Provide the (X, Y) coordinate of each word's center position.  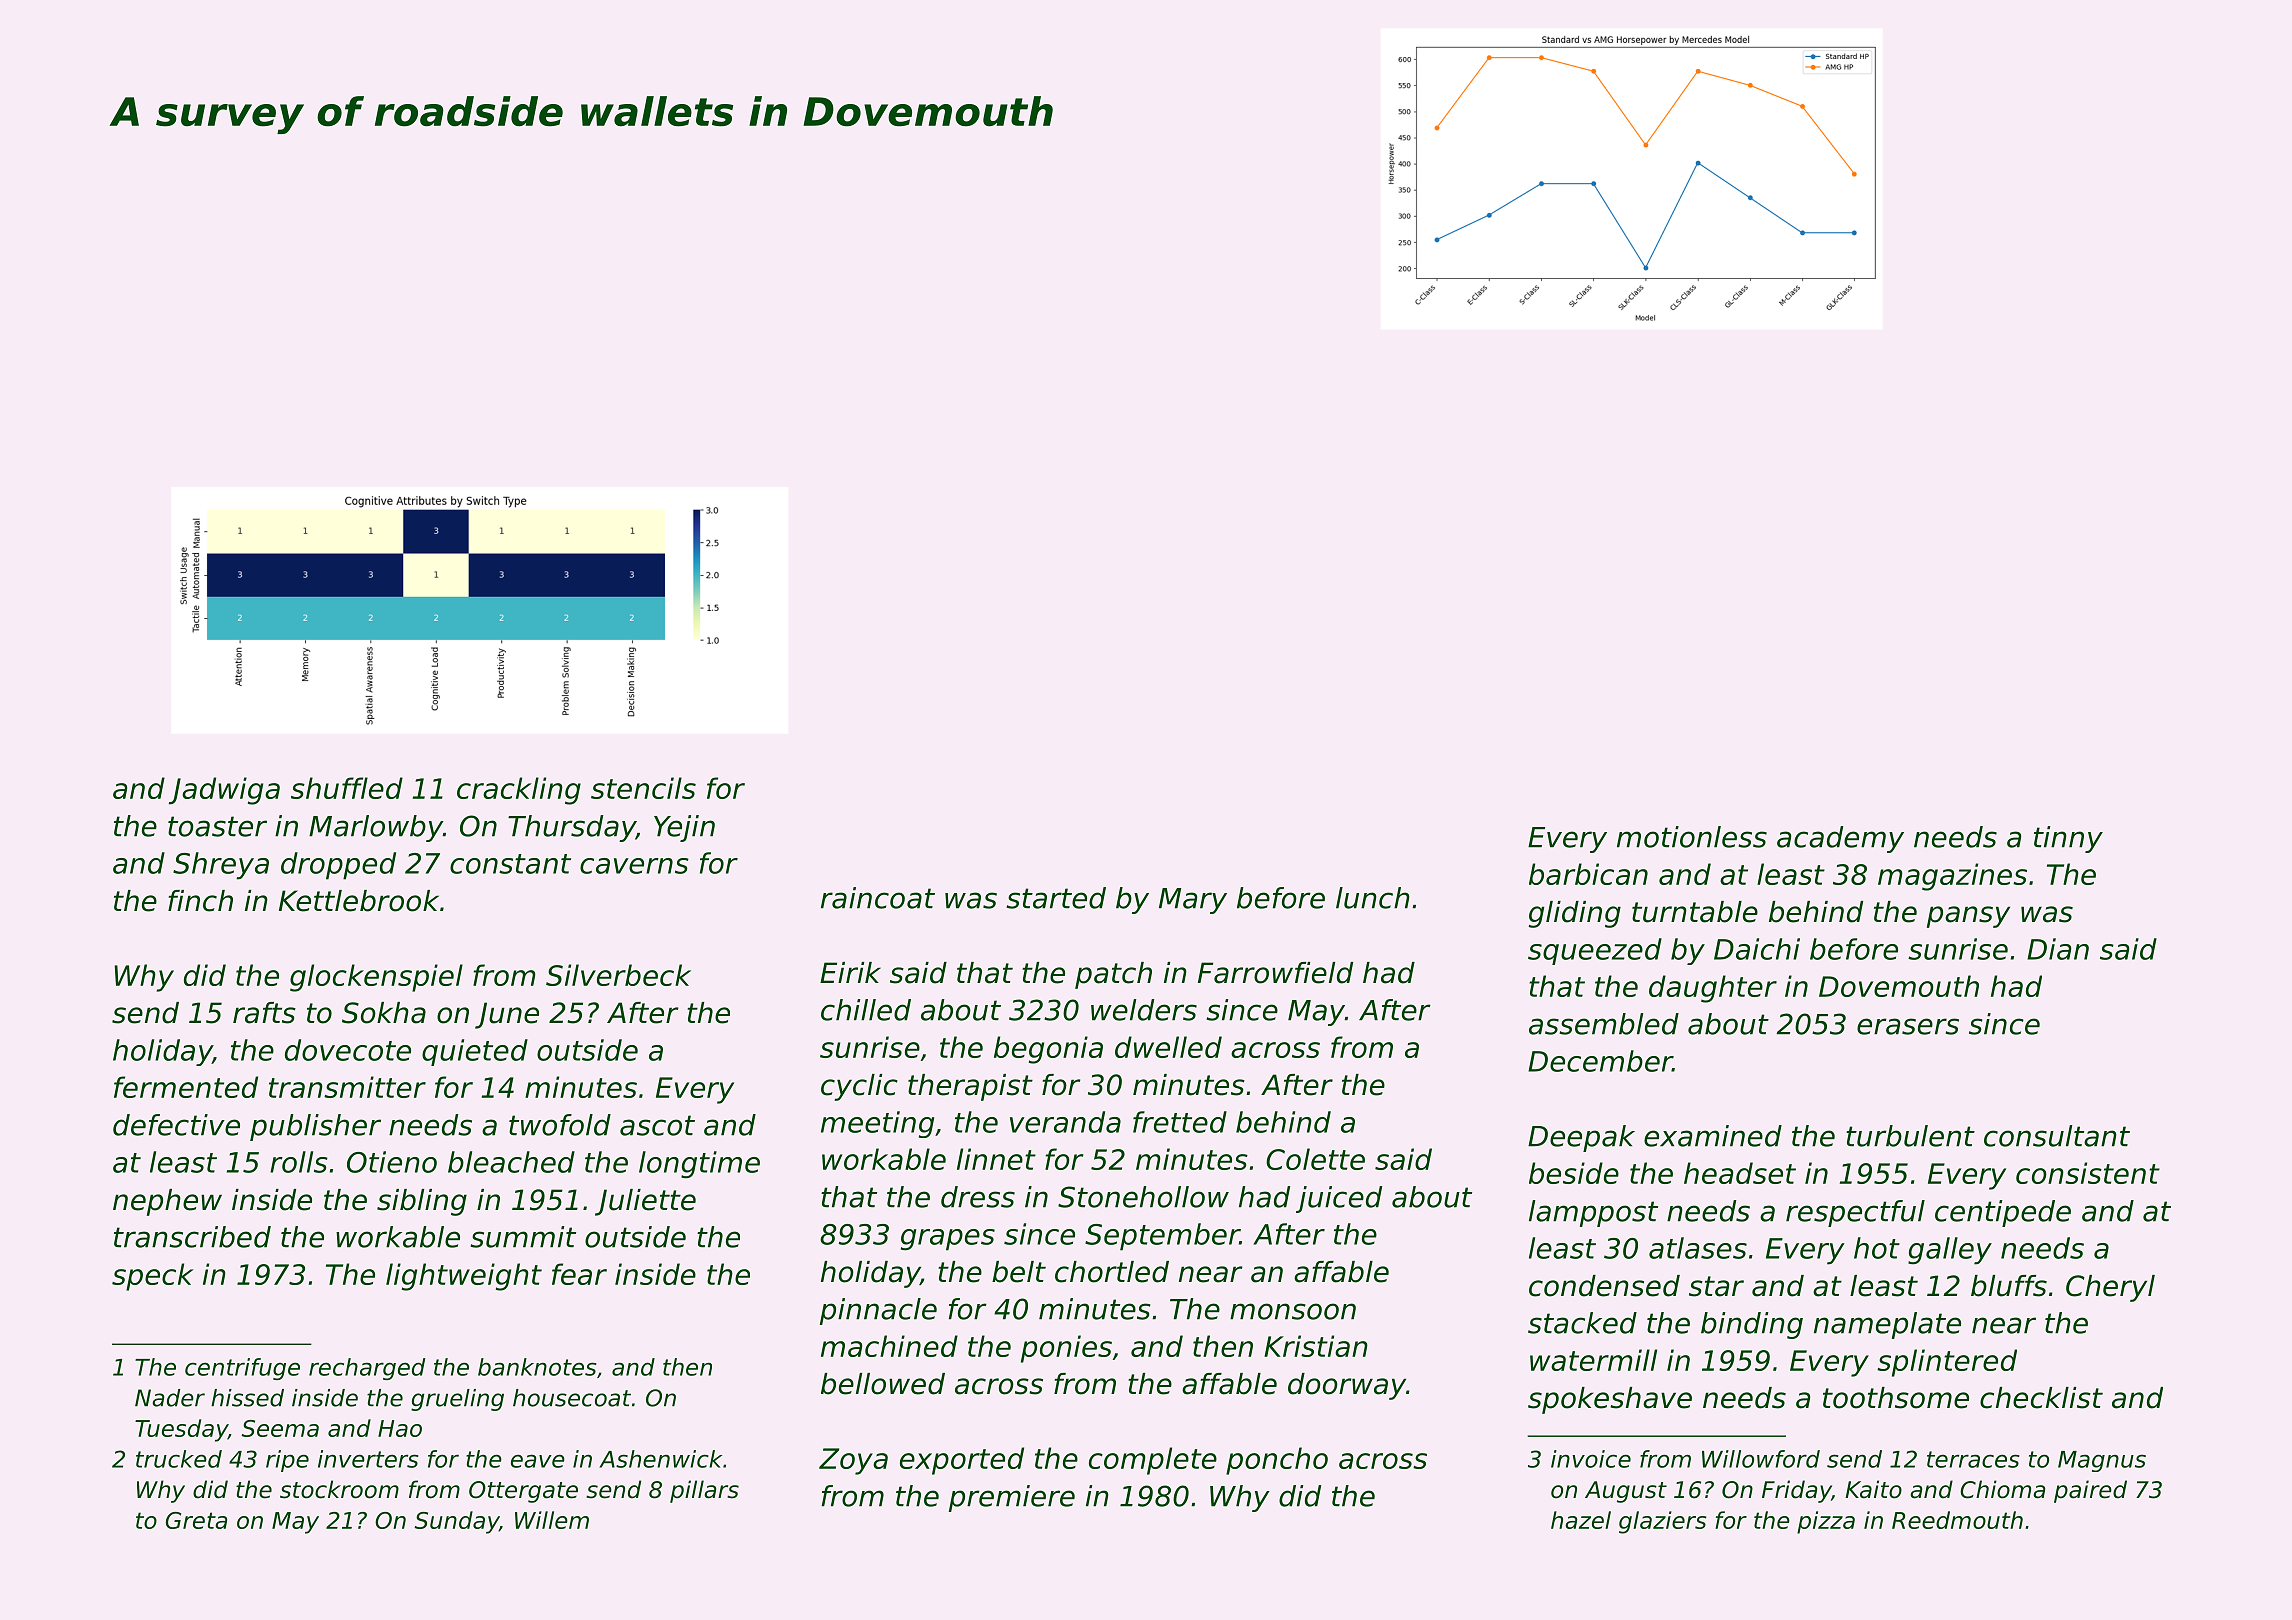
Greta (196, 1520)
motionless (1692, 837)
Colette (1315, 1159)
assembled (1604, 1024)
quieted (475, 1052)
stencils (643, 788)
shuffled (347, 788)
